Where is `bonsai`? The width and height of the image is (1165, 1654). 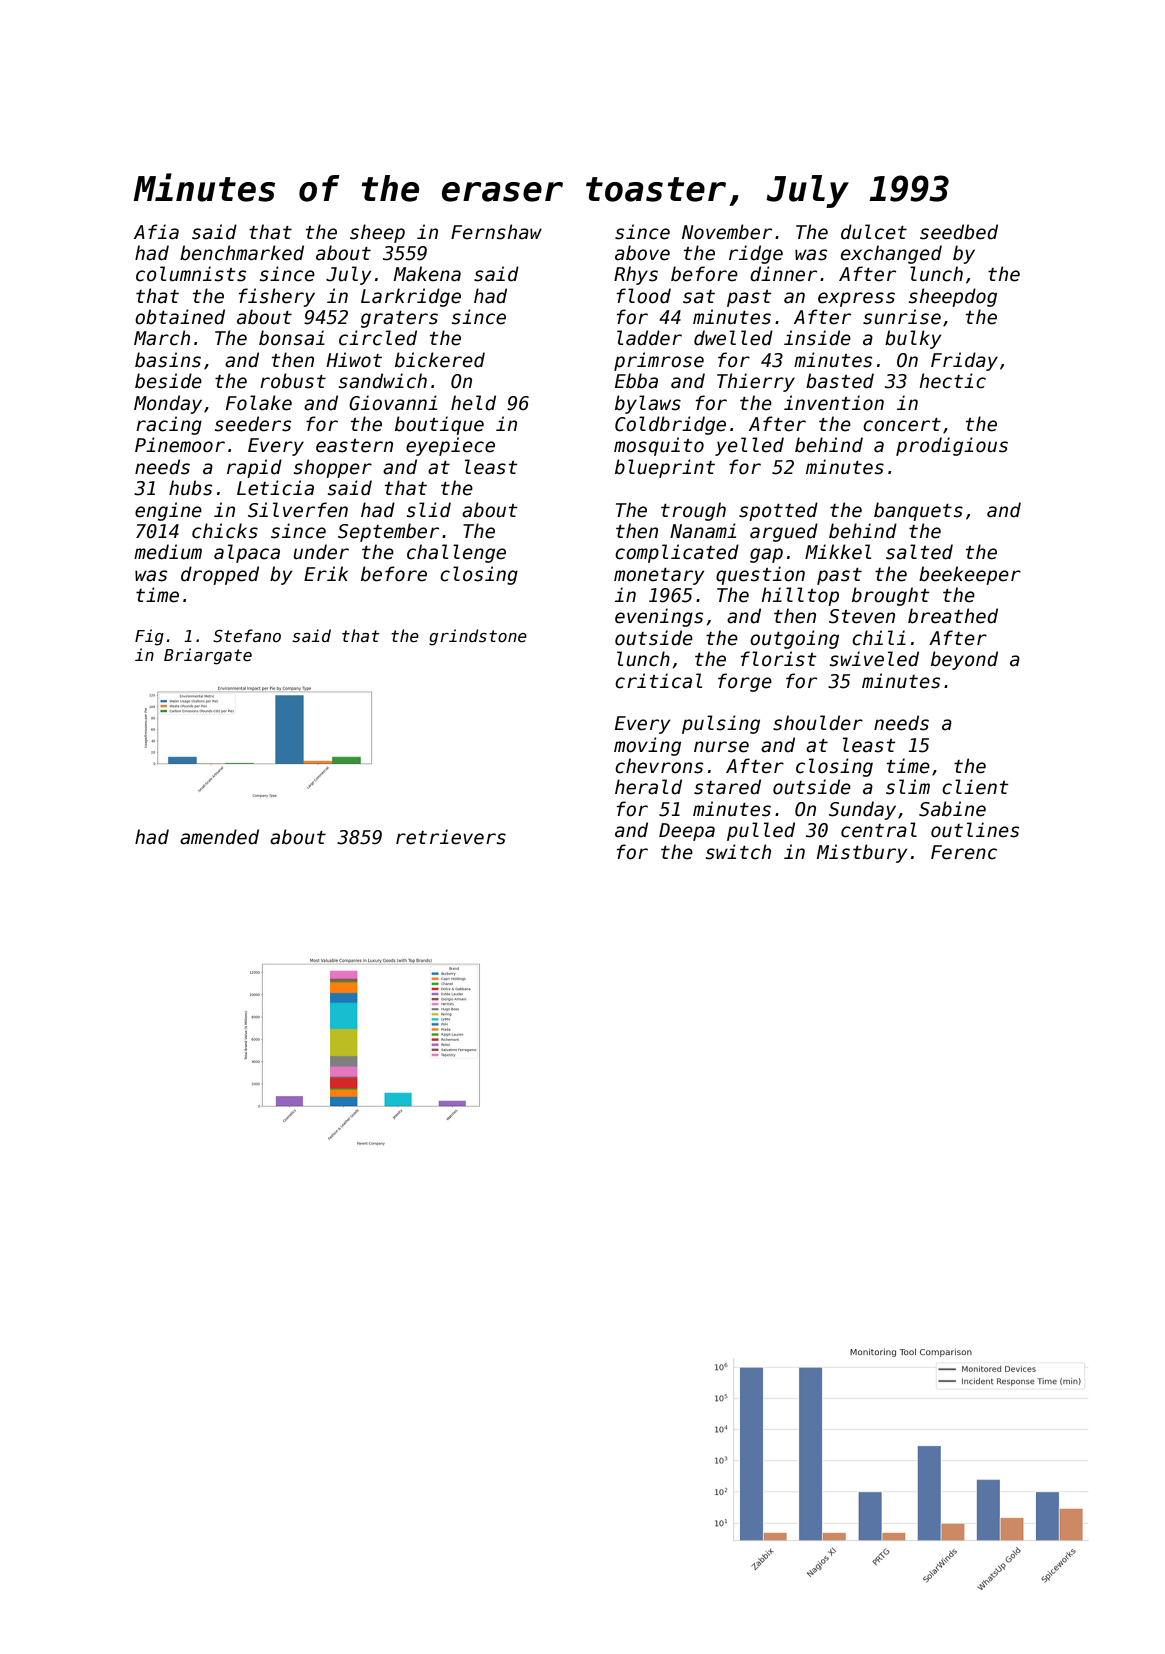 bonsai is located at coordinates (292, 338).
